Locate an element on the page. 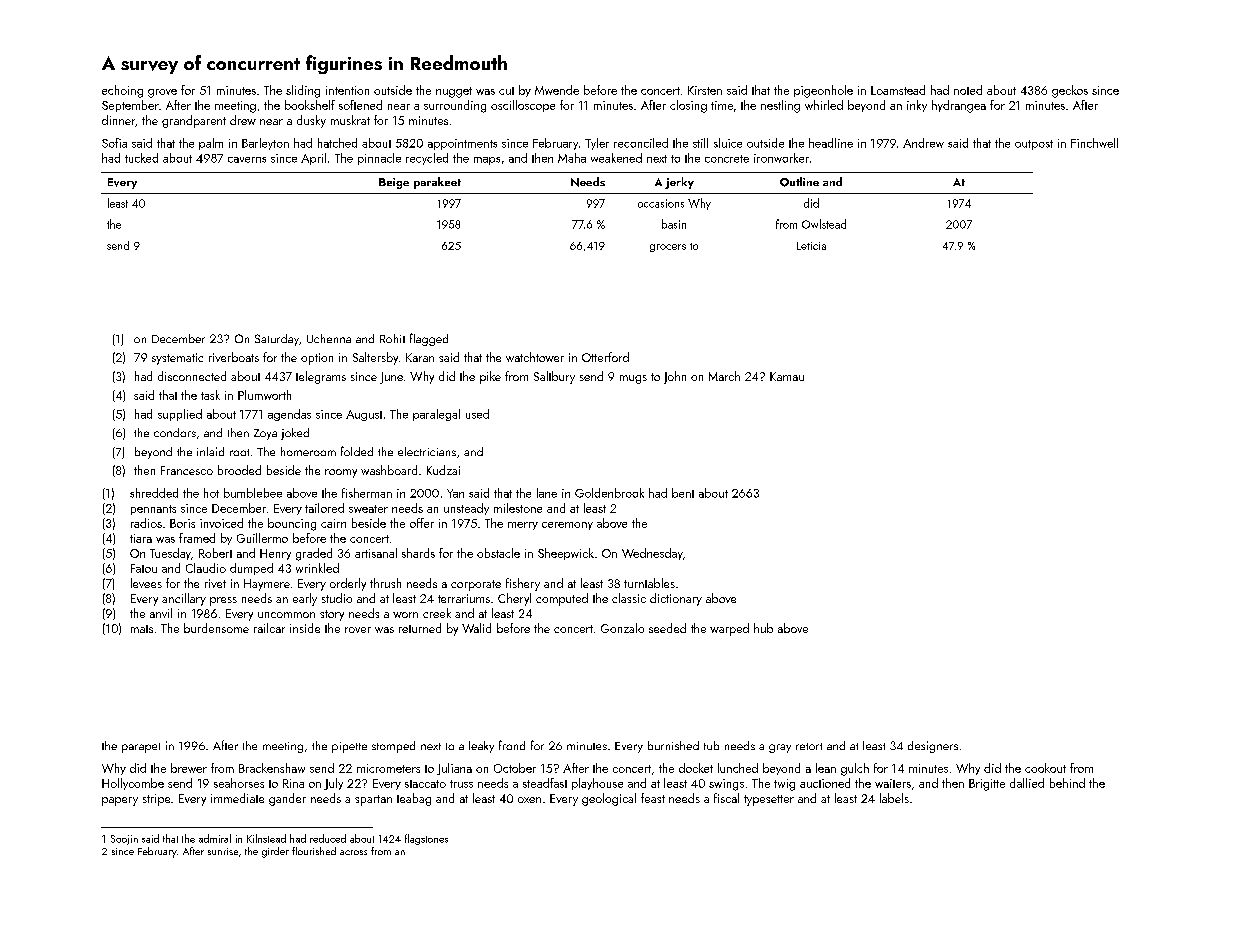  headline is located at coordinates (831, 143).
